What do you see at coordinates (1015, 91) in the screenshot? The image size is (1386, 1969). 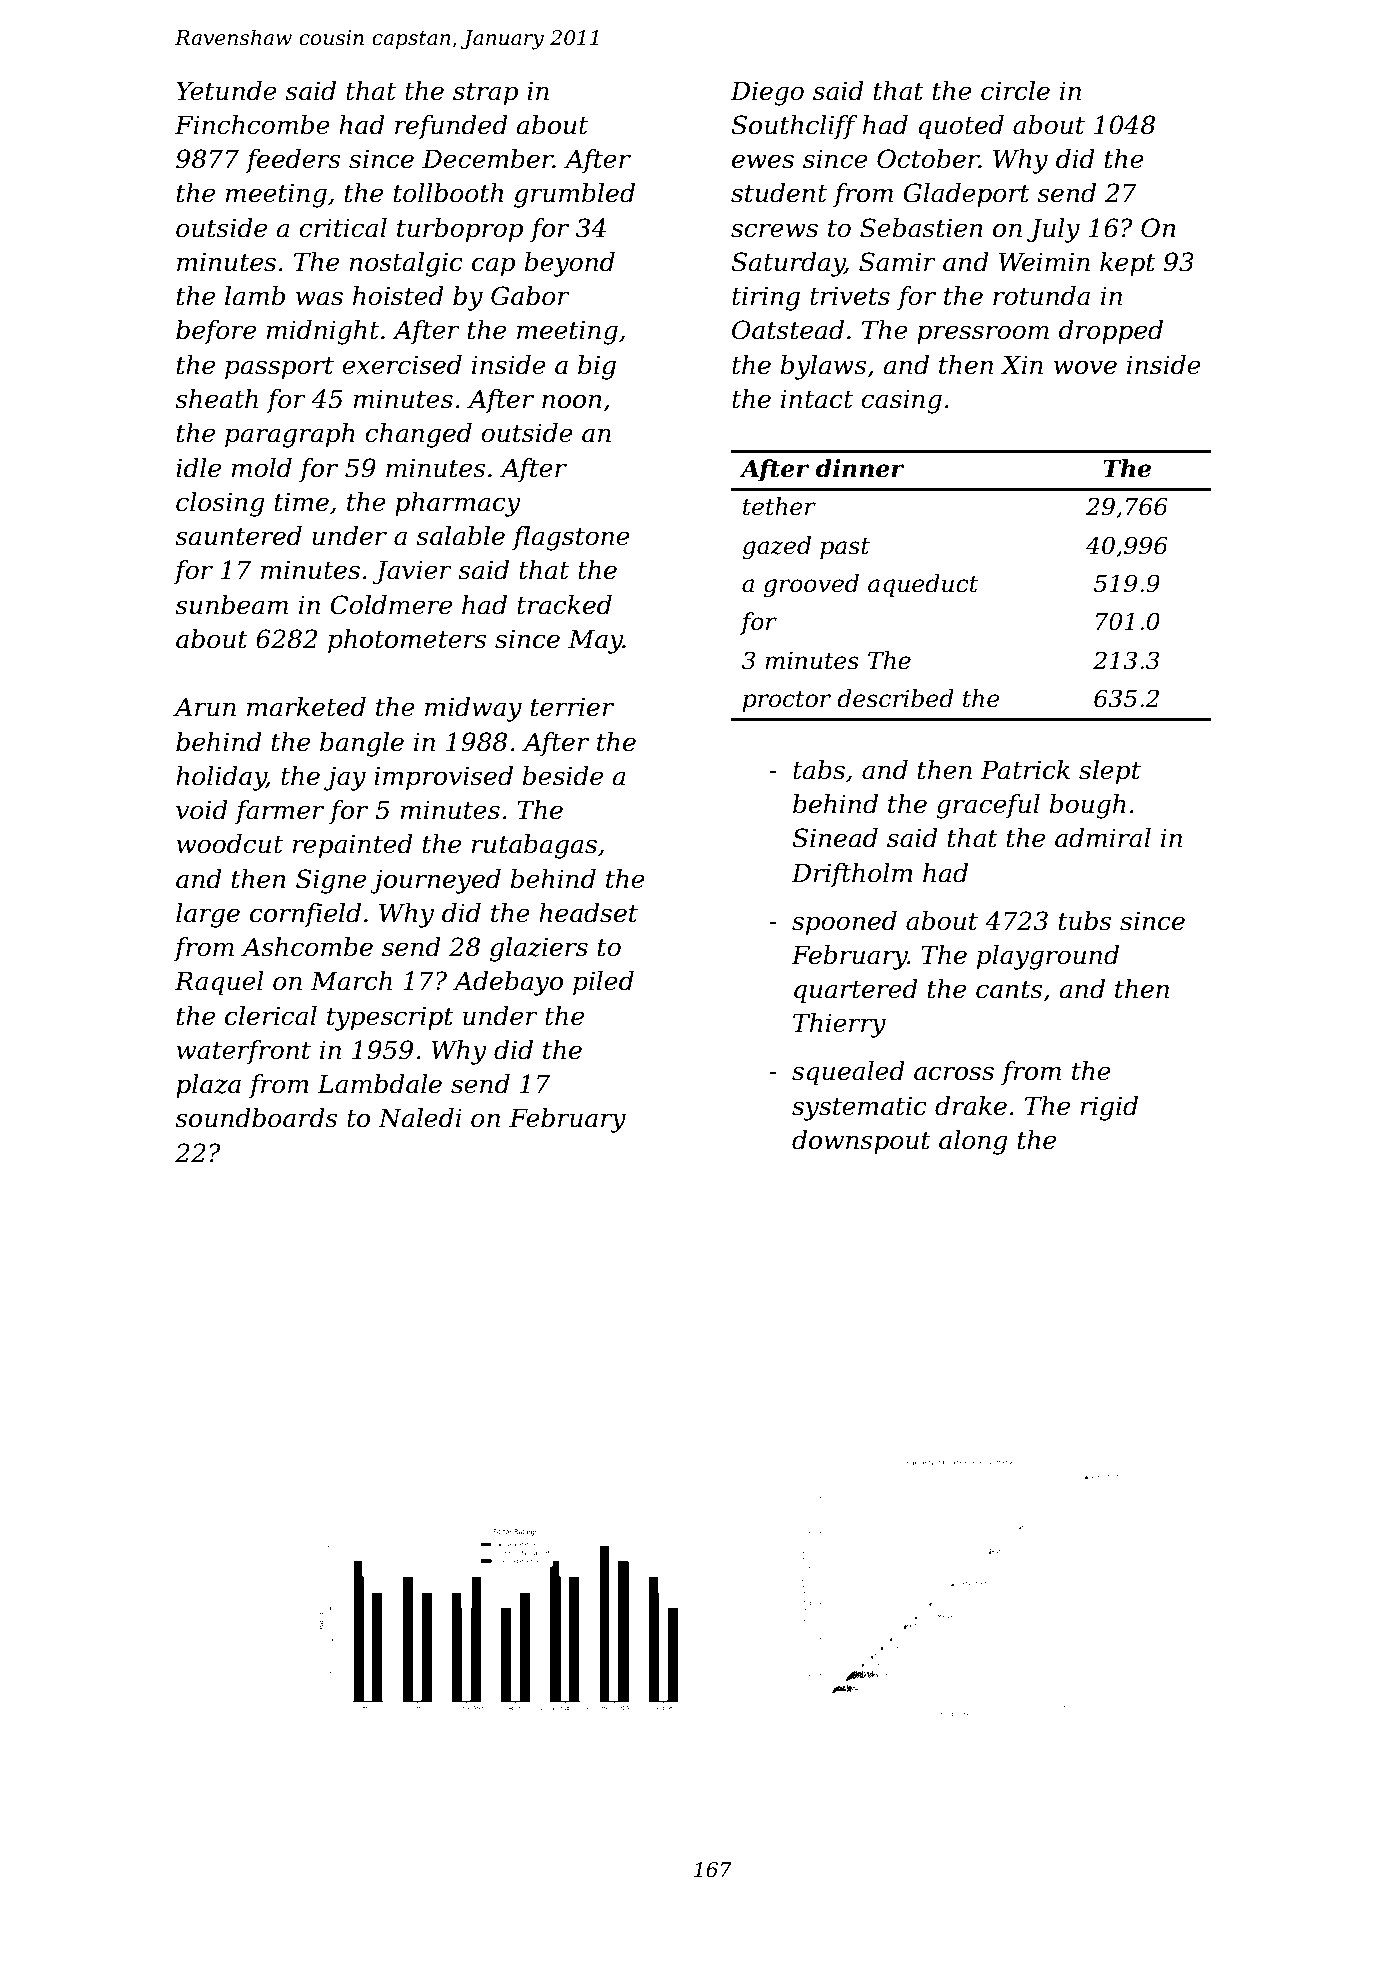 I see `circle` at bounding box center [1015, 91].
